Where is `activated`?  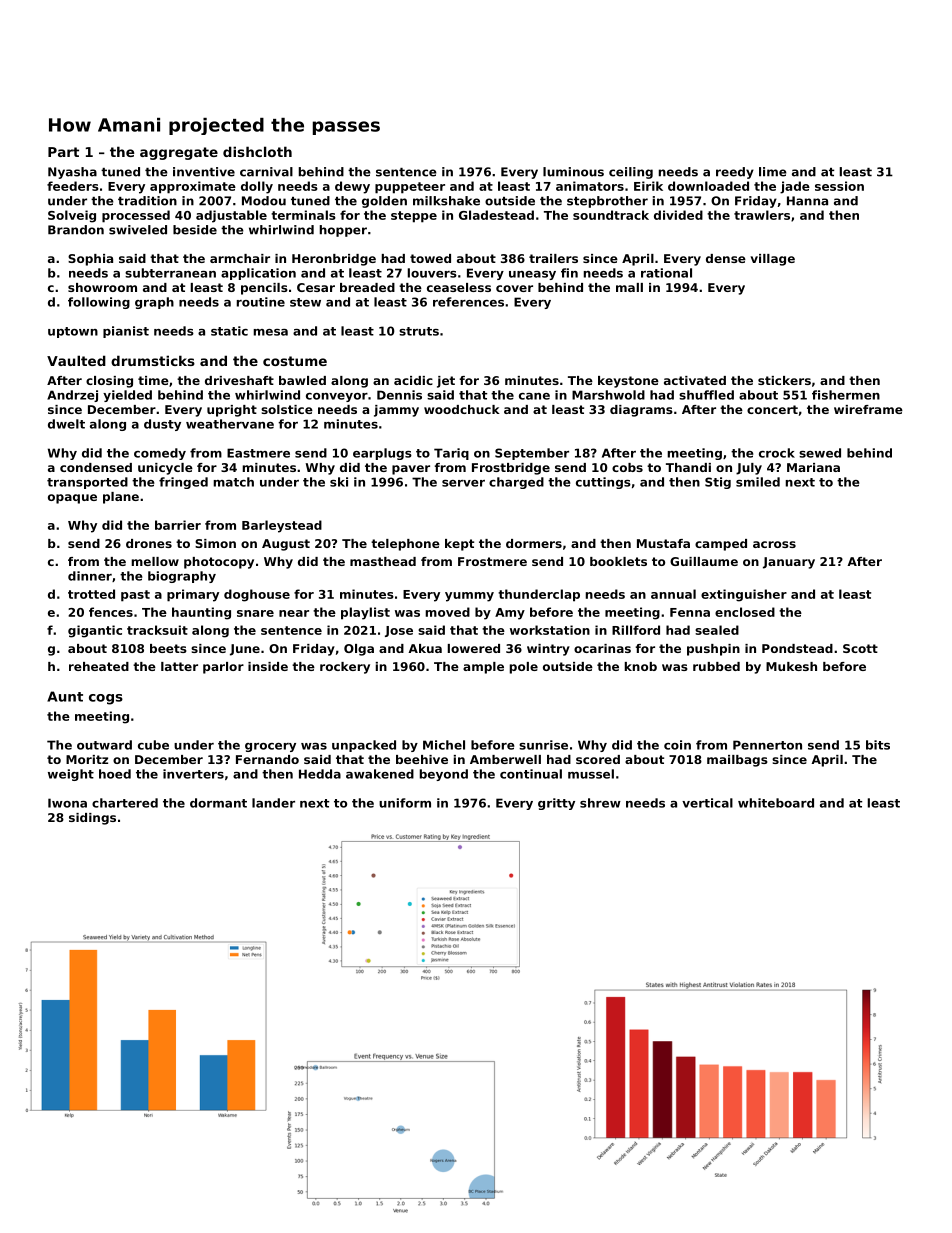 activated is located at coordinates (695, 380).
